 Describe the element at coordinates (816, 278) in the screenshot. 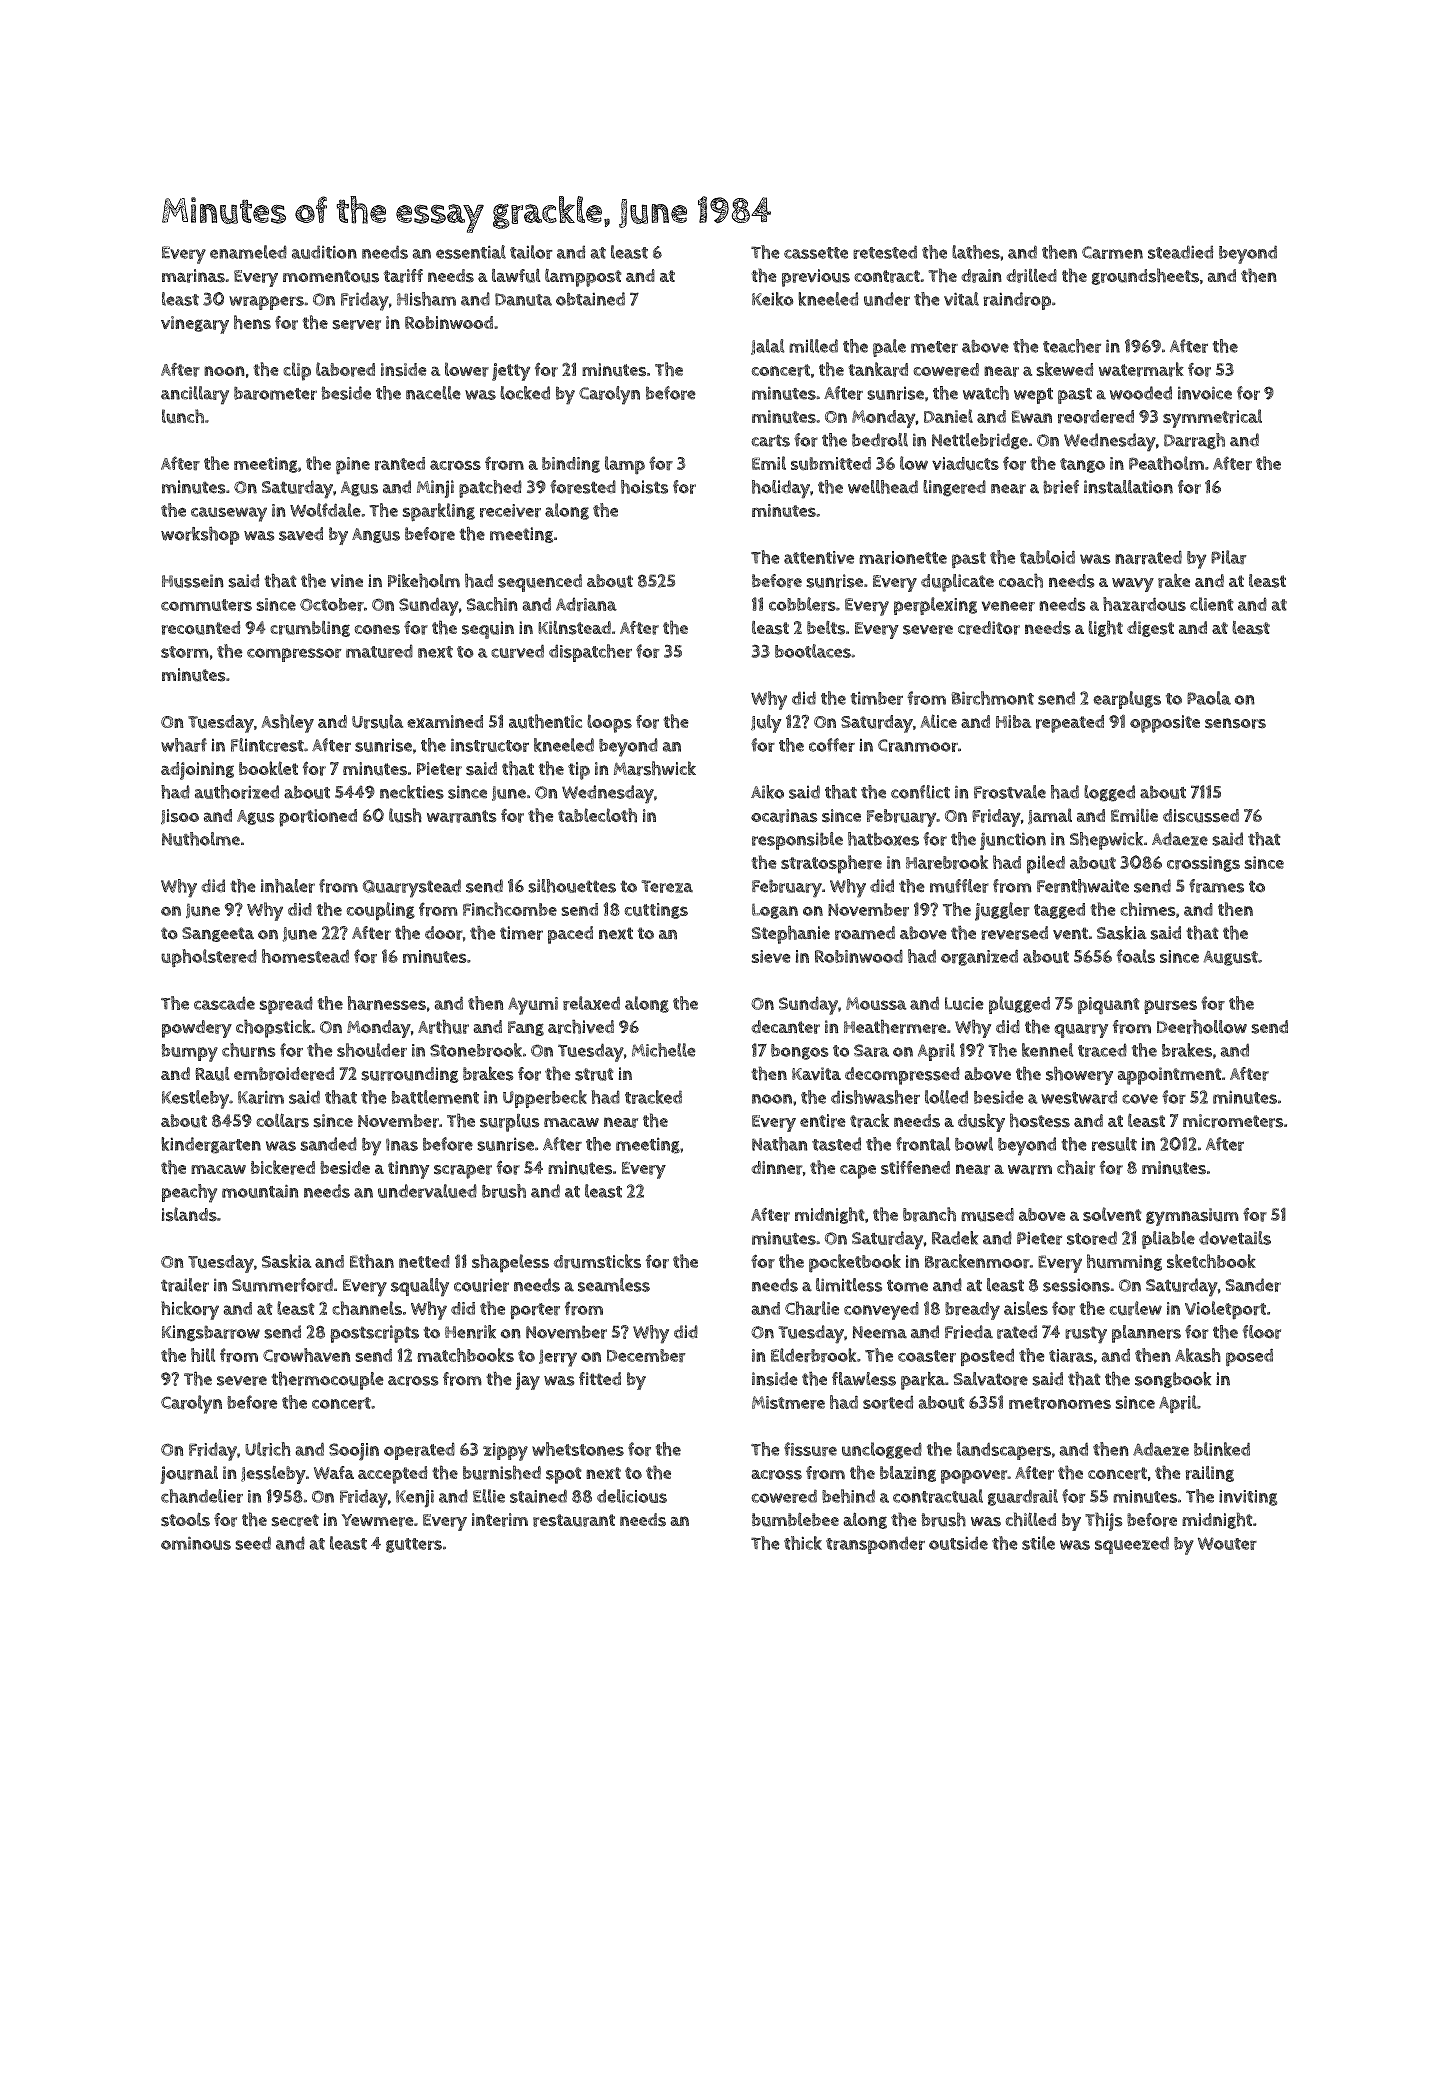

I see `previous` at that location.
